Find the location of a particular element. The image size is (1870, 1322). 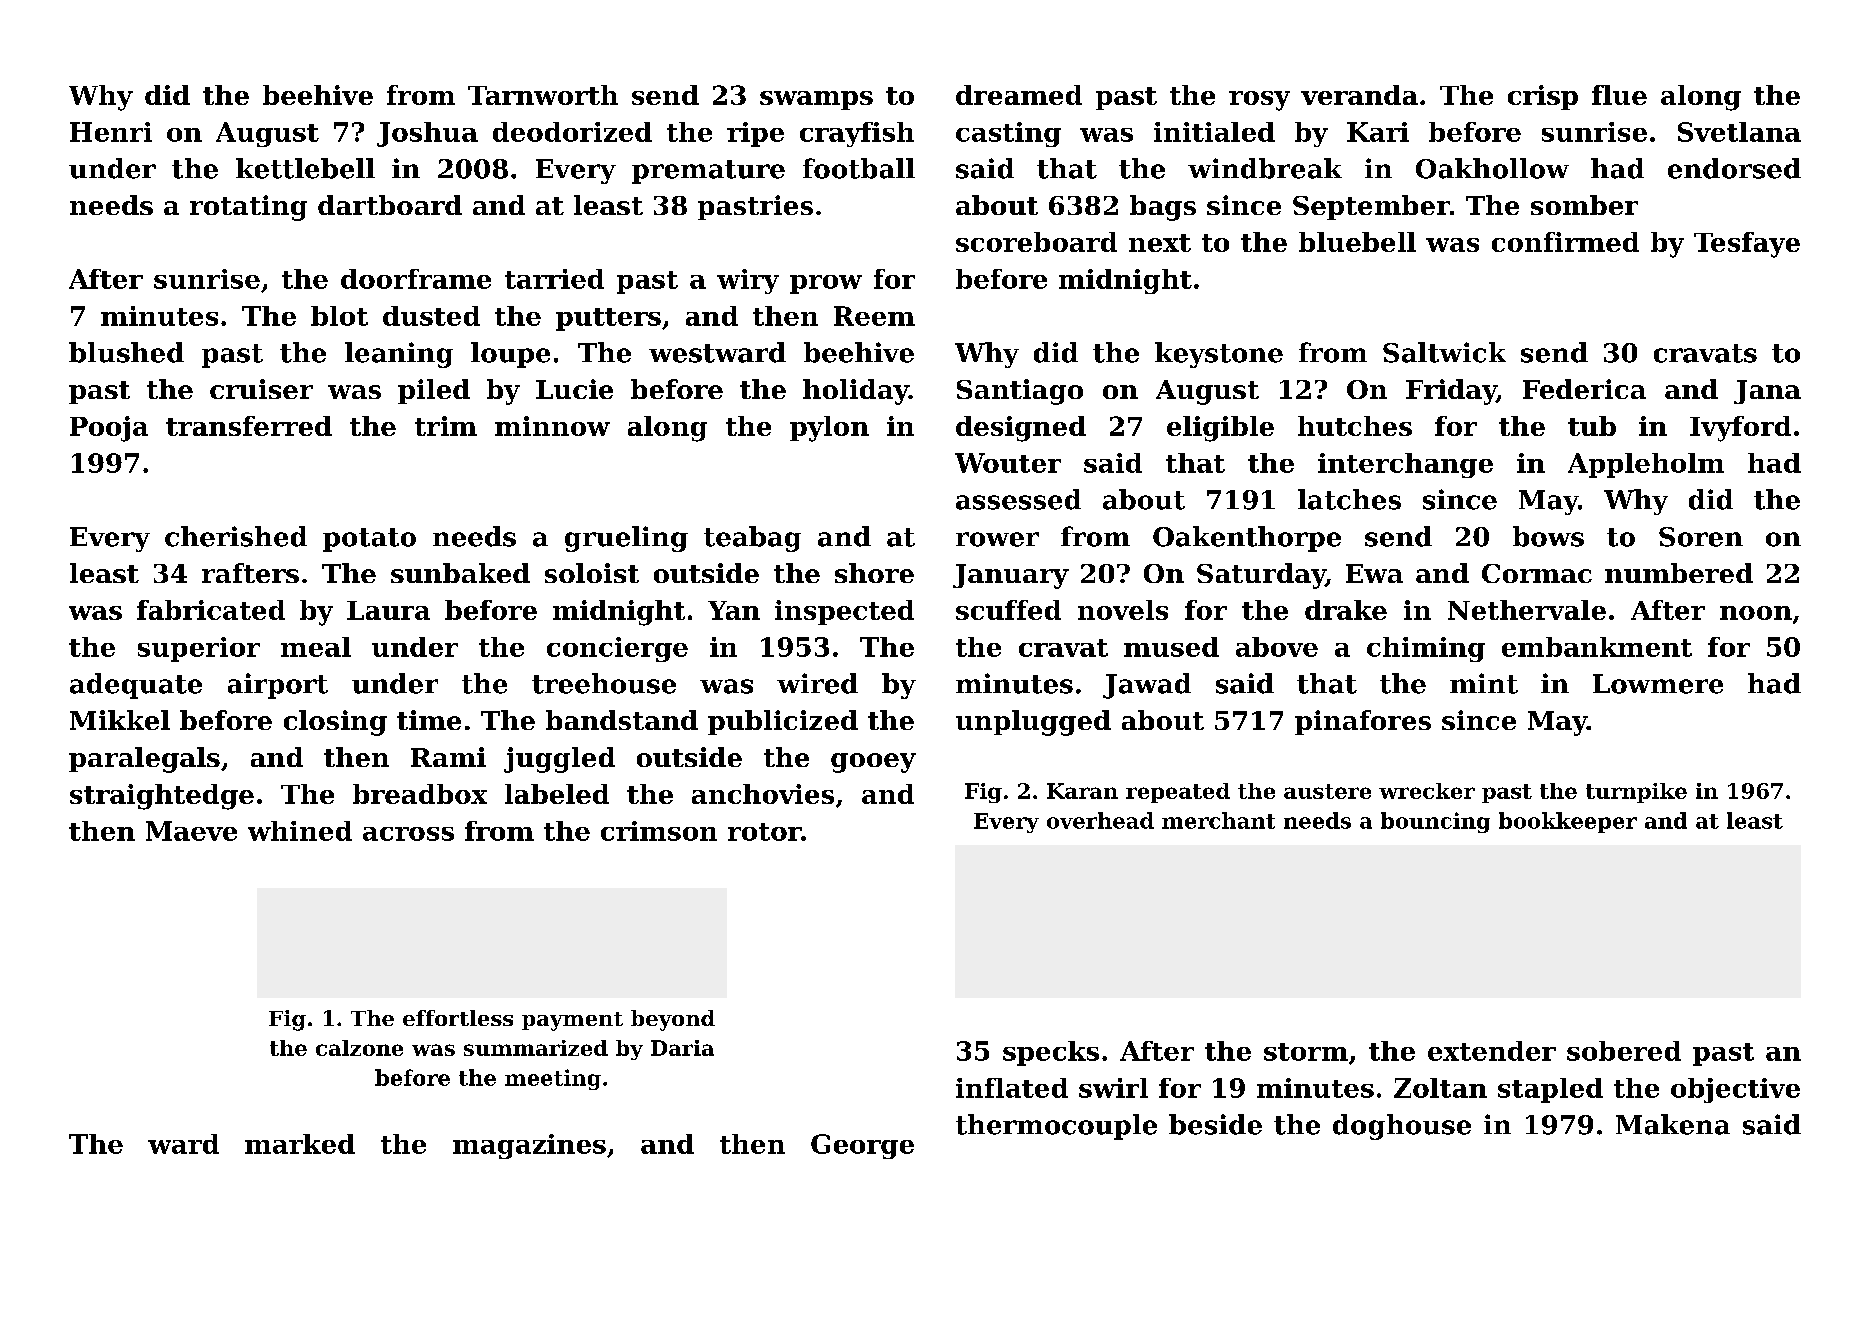

deodorized is located at coordinates (572, 132).
